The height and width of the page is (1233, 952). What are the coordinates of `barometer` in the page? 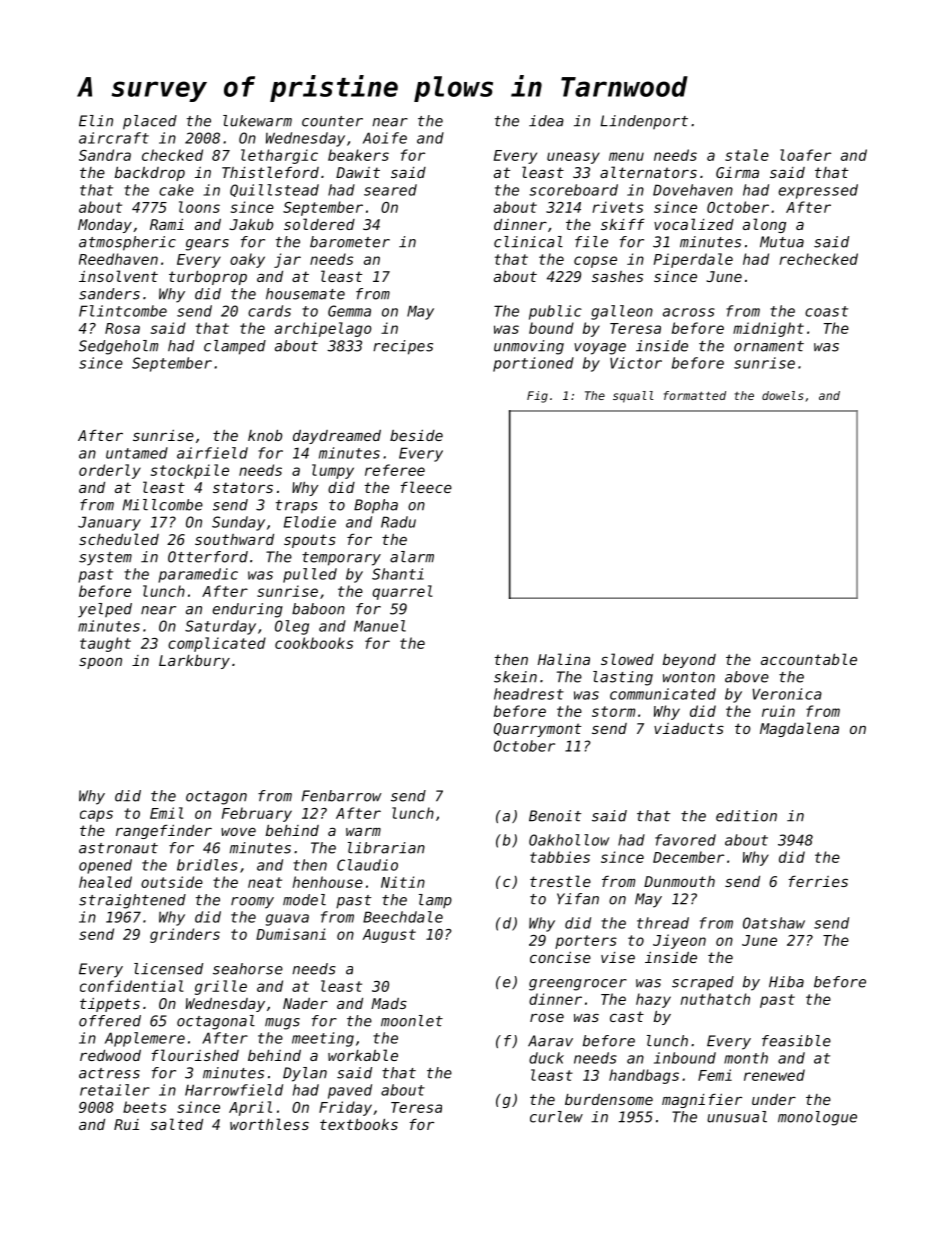 It's located at (350, 242).
